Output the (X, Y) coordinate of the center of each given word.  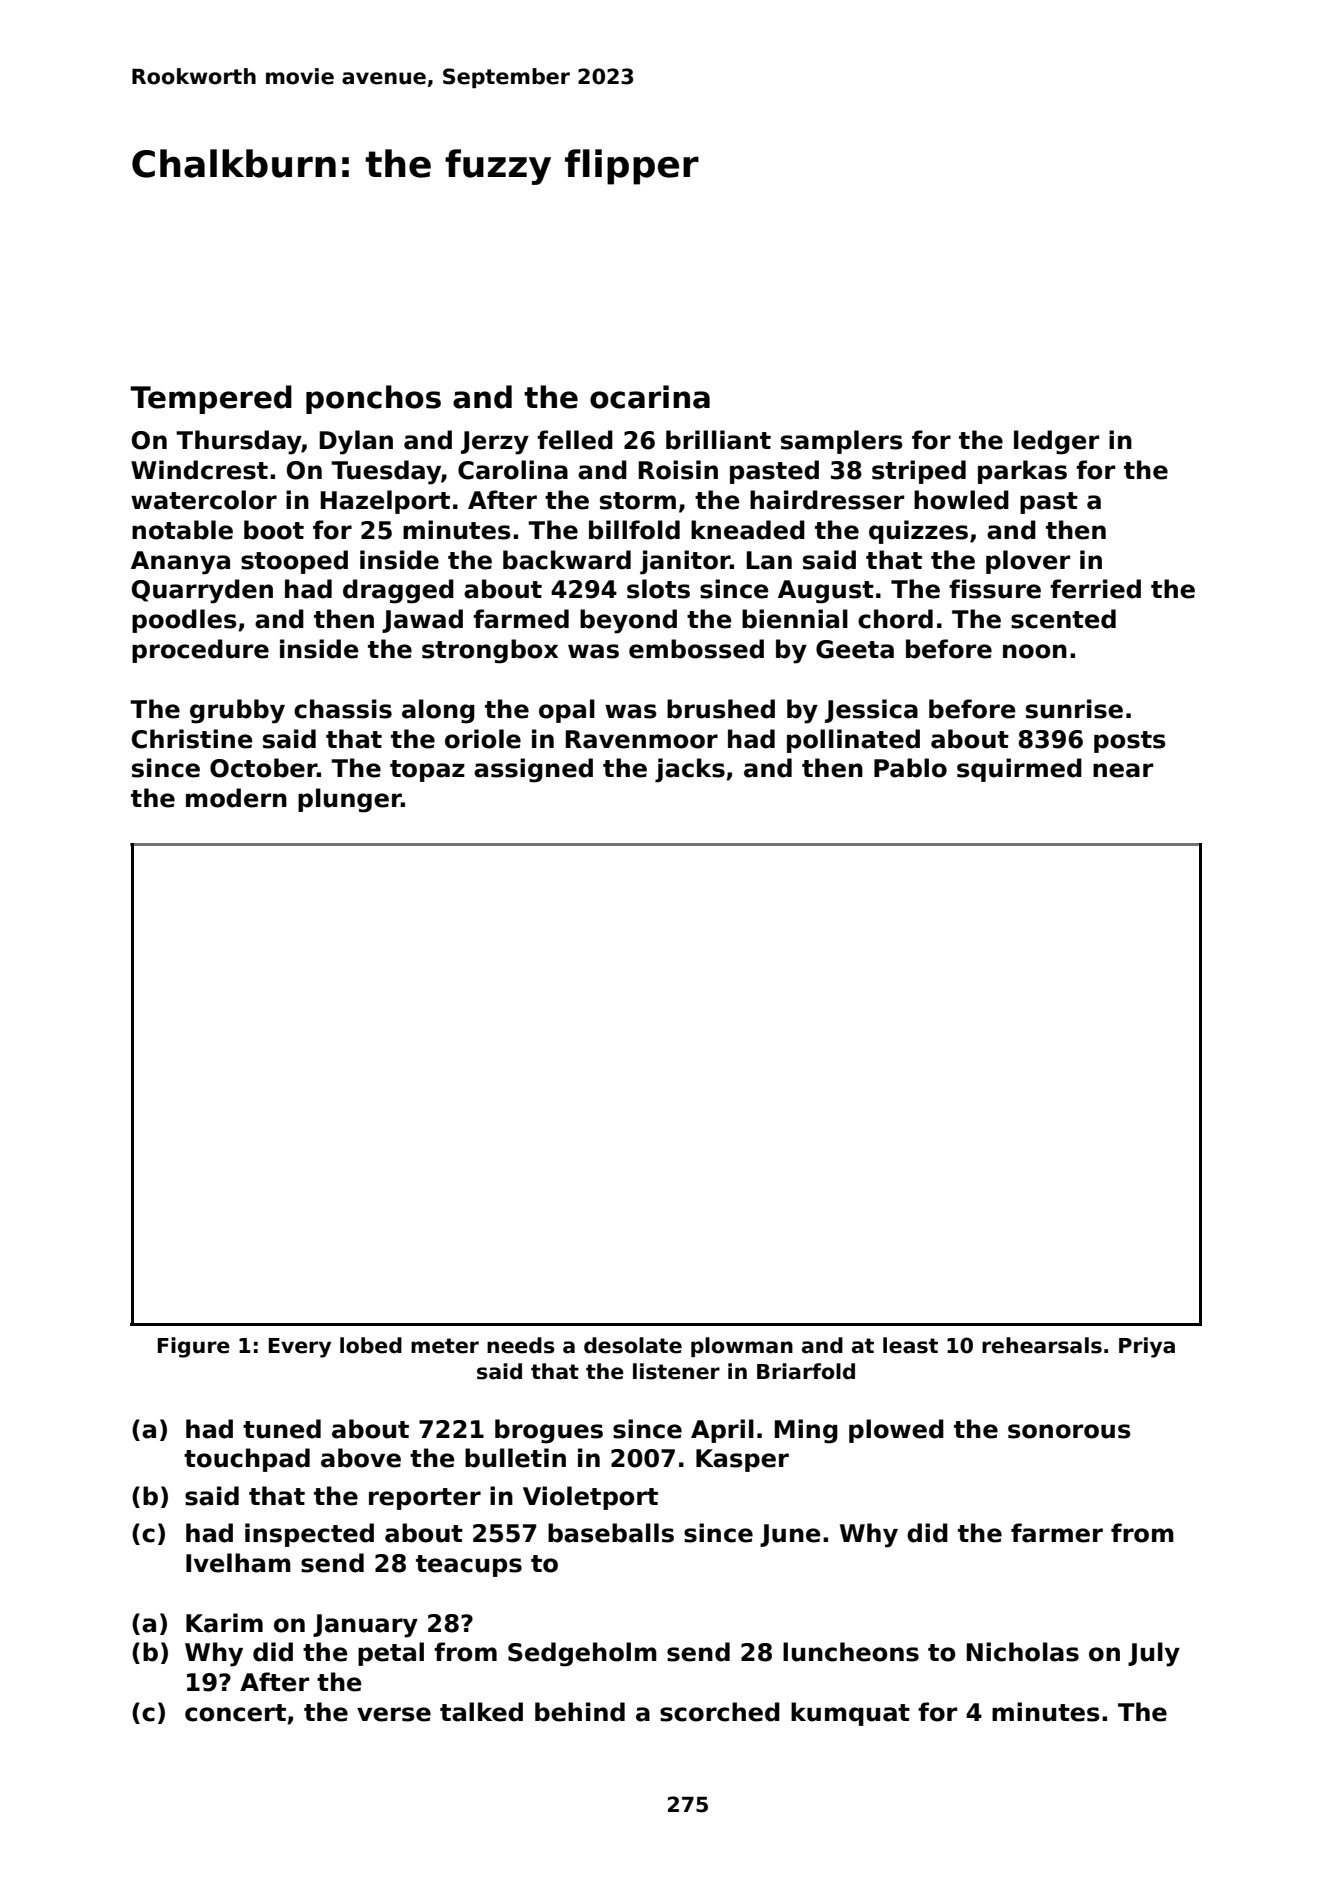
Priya (1147, 1347)
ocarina (650, 397)
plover (1028, 562)
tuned (282, 1429)
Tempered (211, 399)
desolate (633, 1345)
